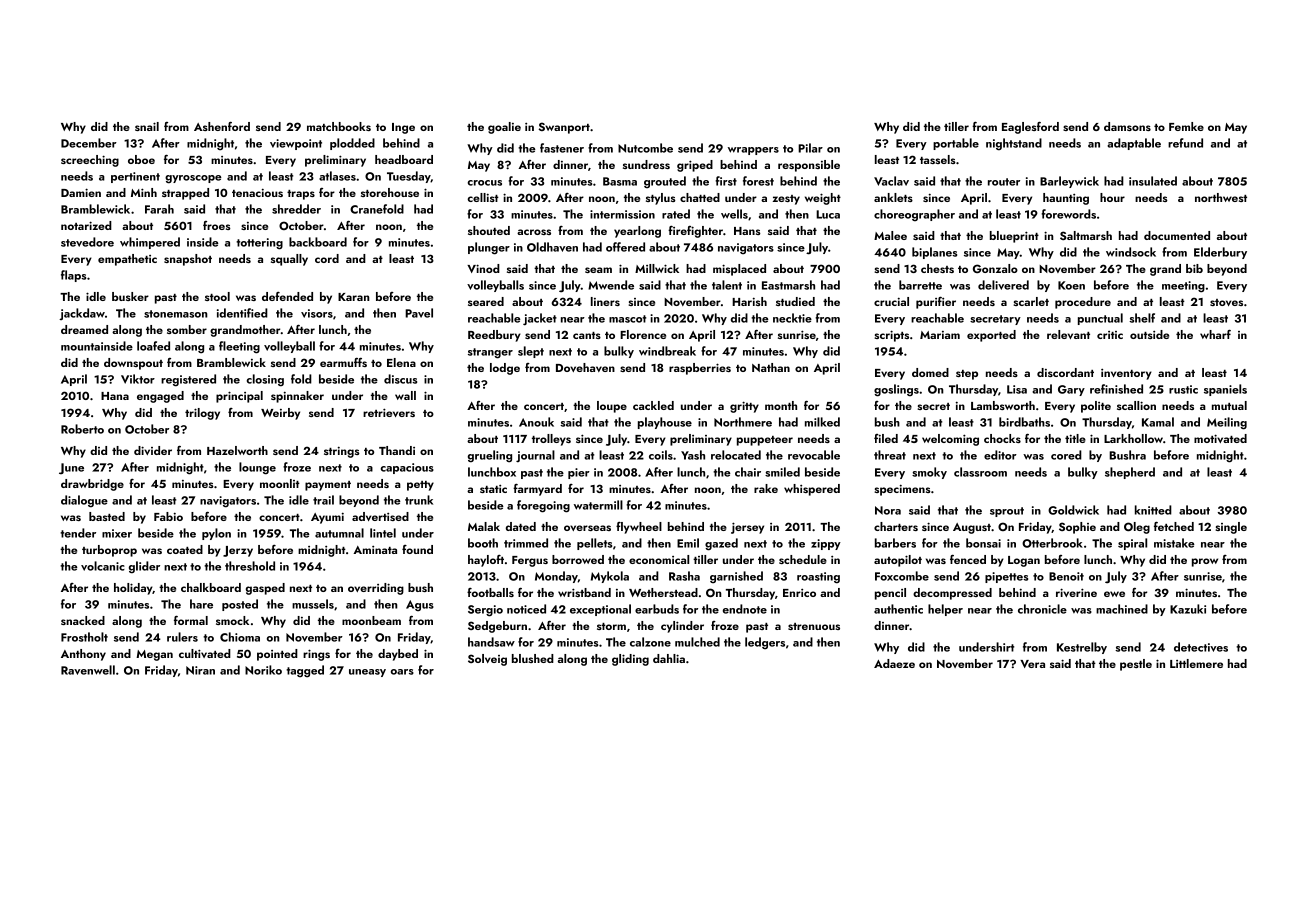 This image has height=924, width=1308. Describe the element at coordinates (669, 658) in the image. I see `dahlia` at that location.
